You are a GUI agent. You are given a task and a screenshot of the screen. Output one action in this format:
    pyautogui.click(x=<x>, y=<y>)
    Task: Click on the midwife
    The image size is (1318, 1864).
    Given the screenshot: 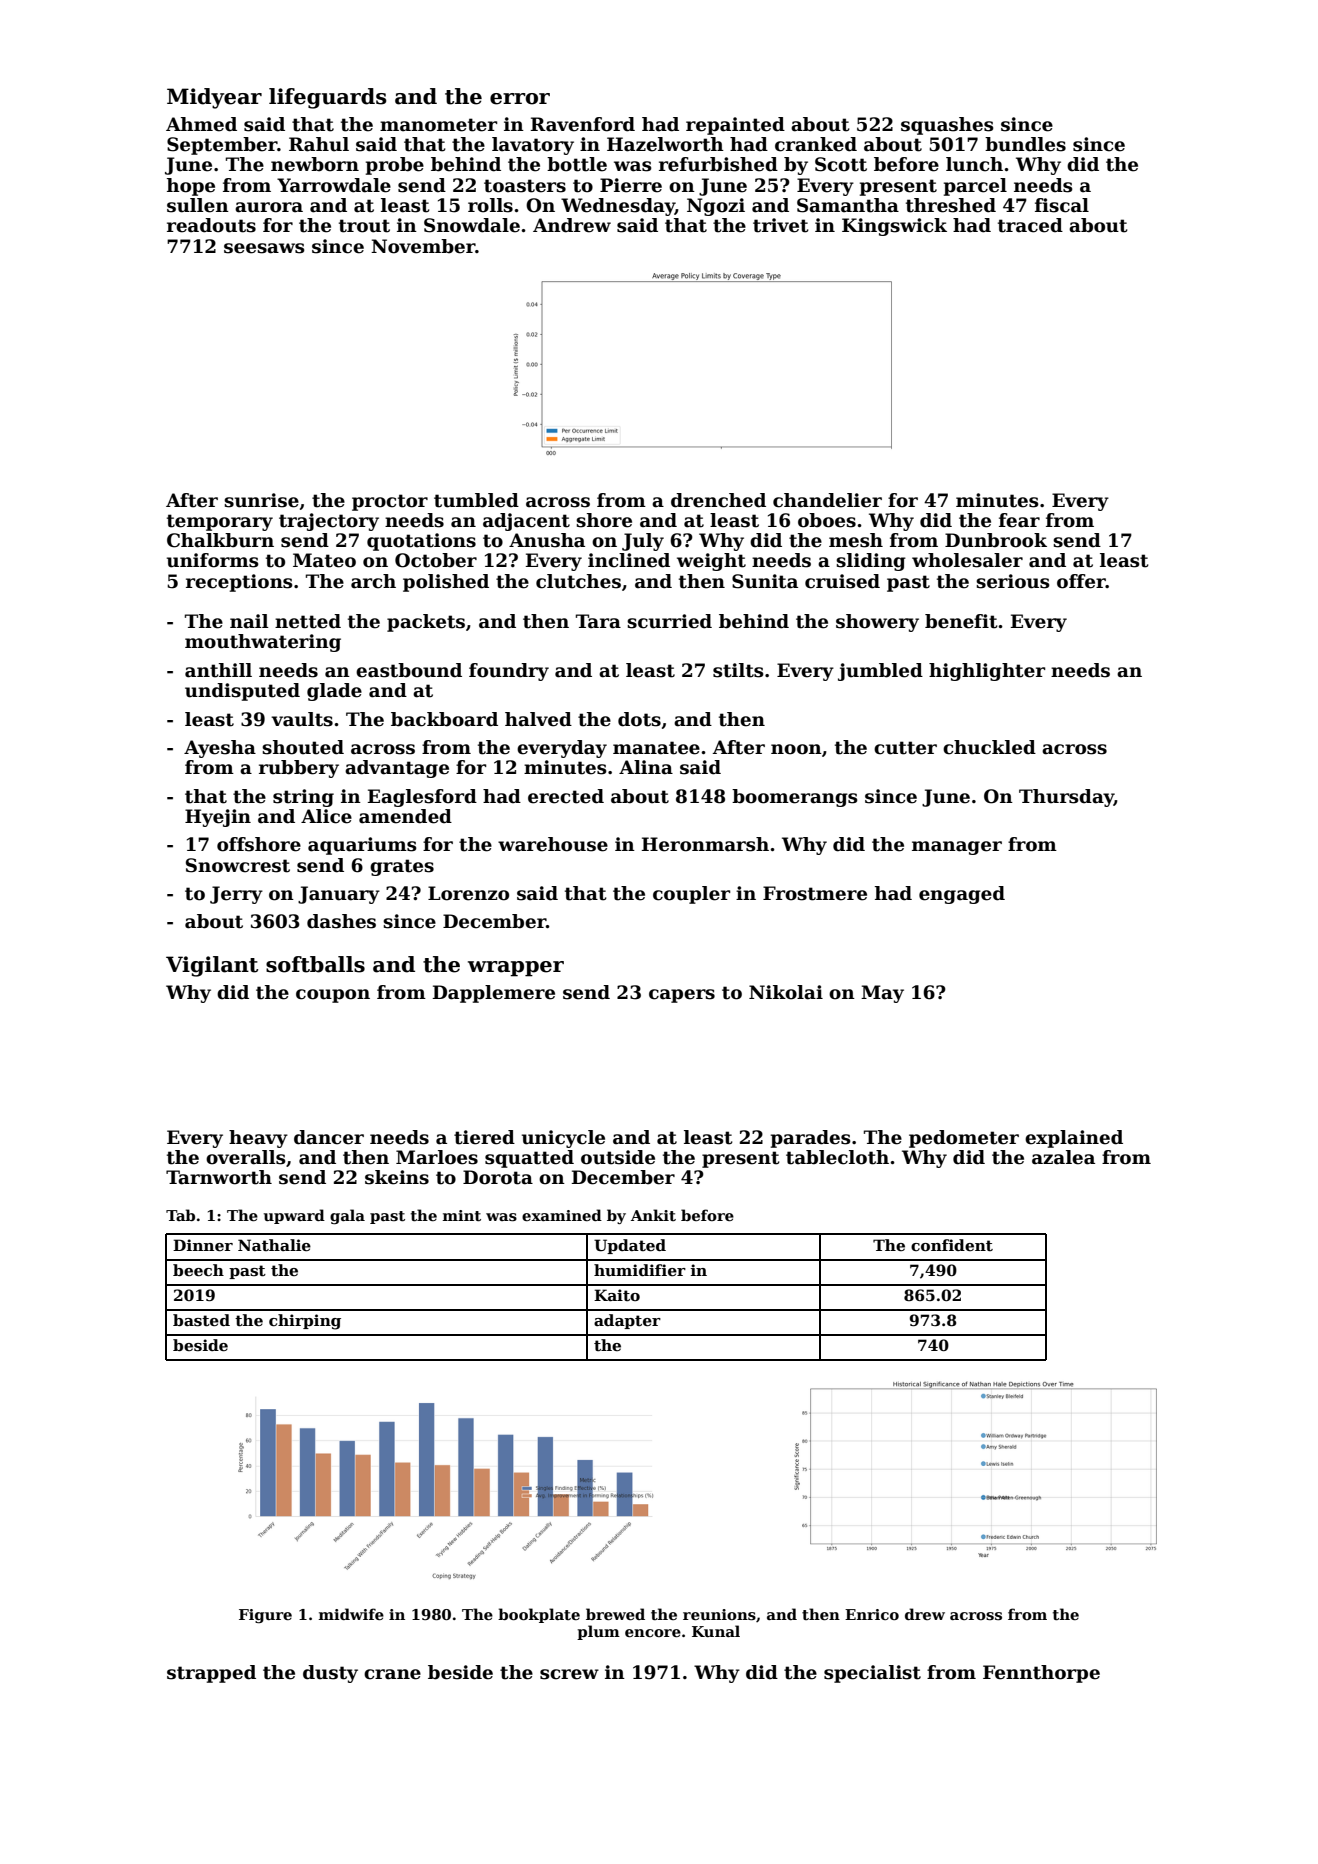 What is the action you would take?
    pyautogui.click(x=351, y=1614)
